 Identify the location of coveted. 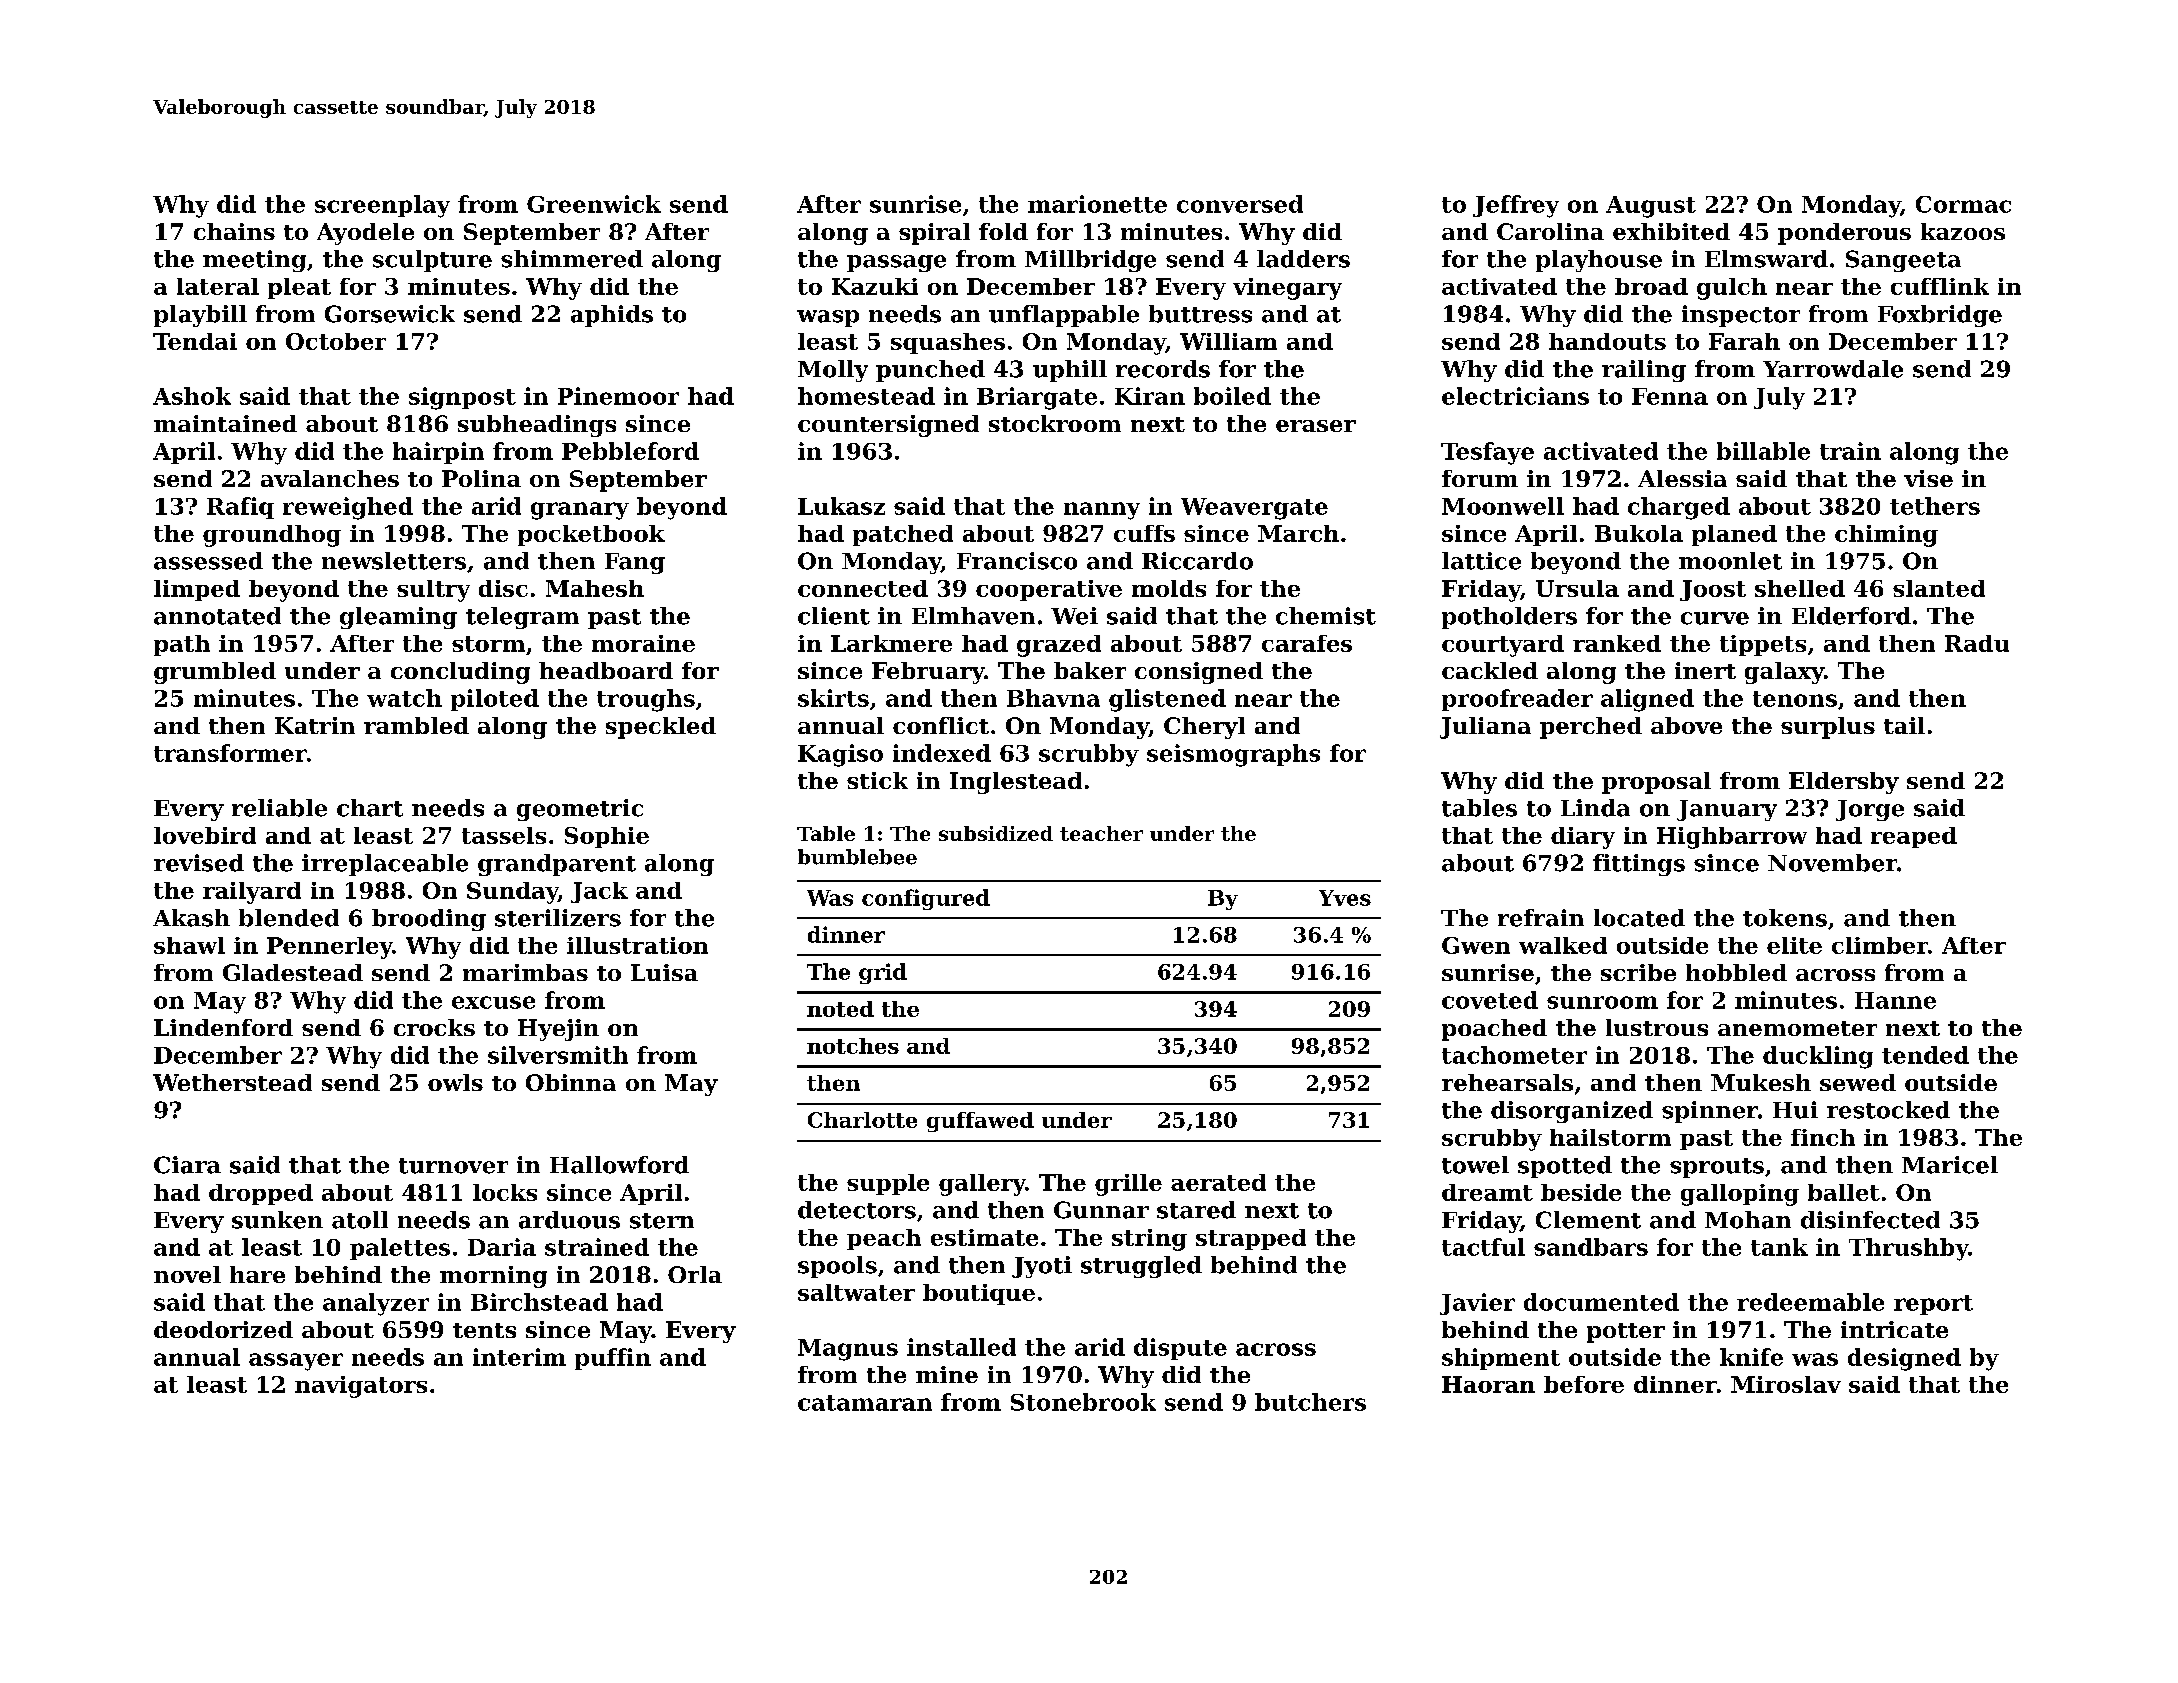
(1490, 1000).
